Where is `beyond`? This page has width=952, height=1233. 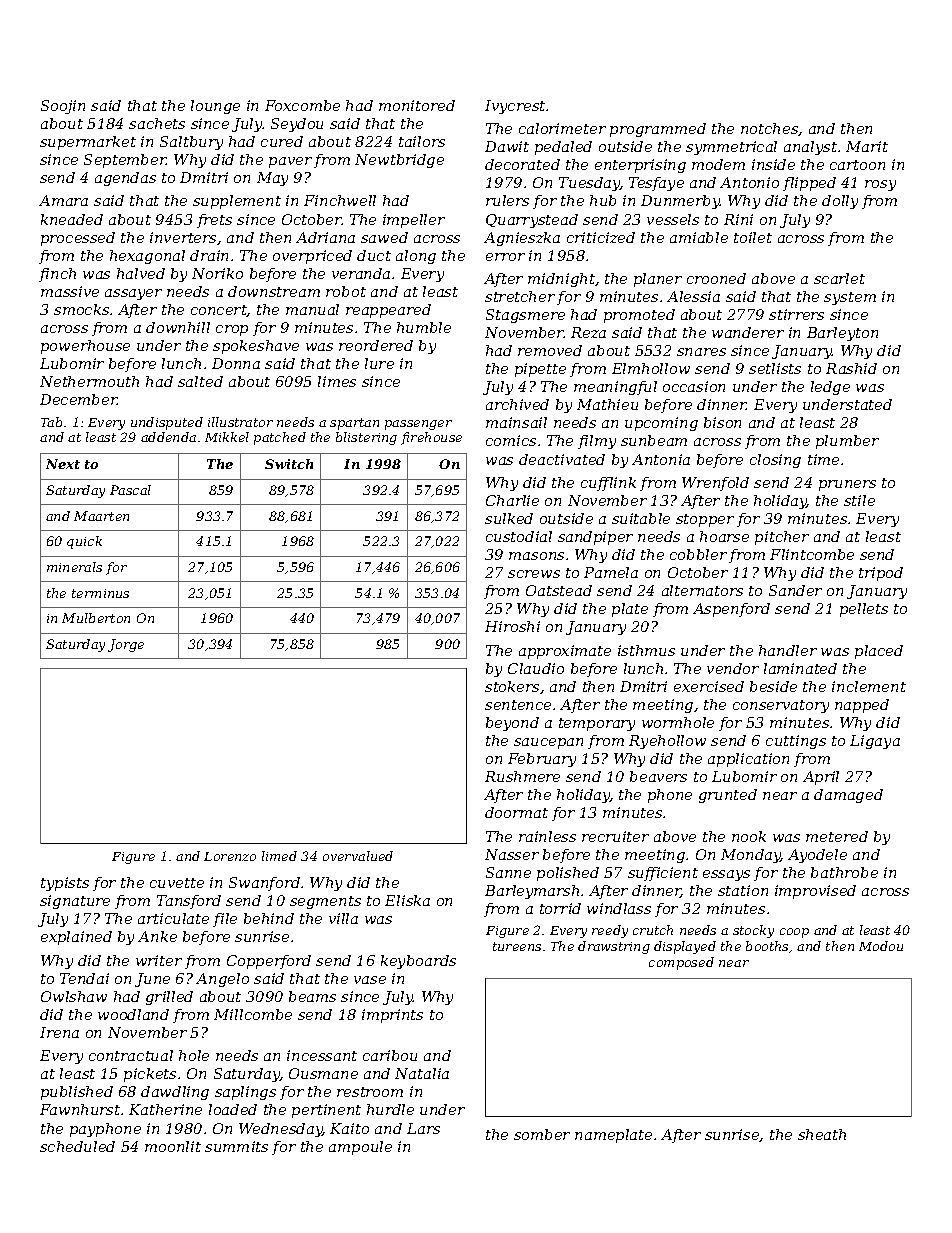
beyond is located at coordinates (512, 724).
